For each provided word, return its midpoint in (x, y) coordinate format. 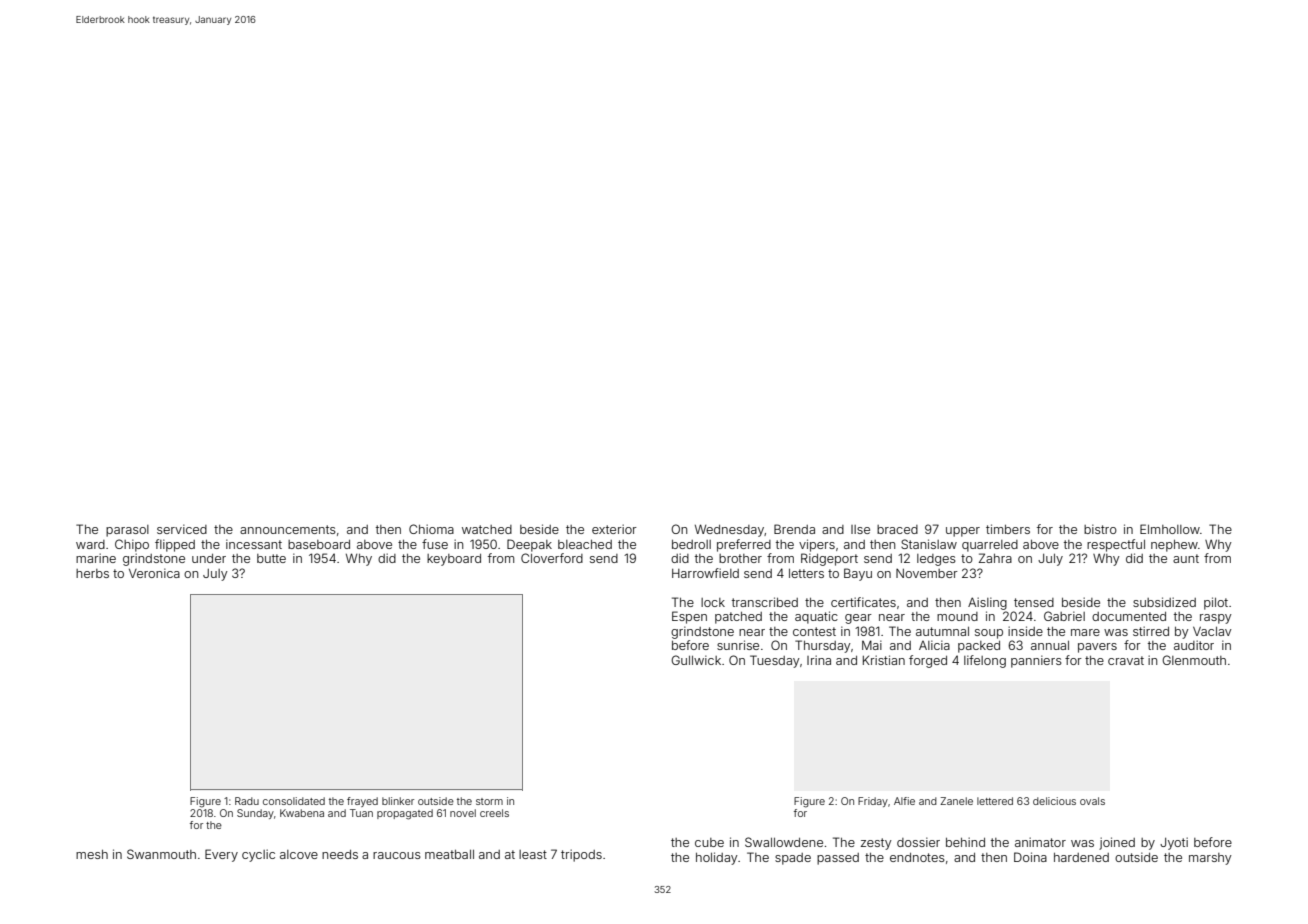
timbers (1008, 529)
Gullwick (696, 660)
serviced (182, 529)
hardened (1081, 857)
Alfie (904, 801)
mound (957, 616)
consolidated (294, 801)
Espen (689, 617)
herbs (92, 573)
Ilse (860, 529)
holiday (717, 858)
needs (340, 854)
